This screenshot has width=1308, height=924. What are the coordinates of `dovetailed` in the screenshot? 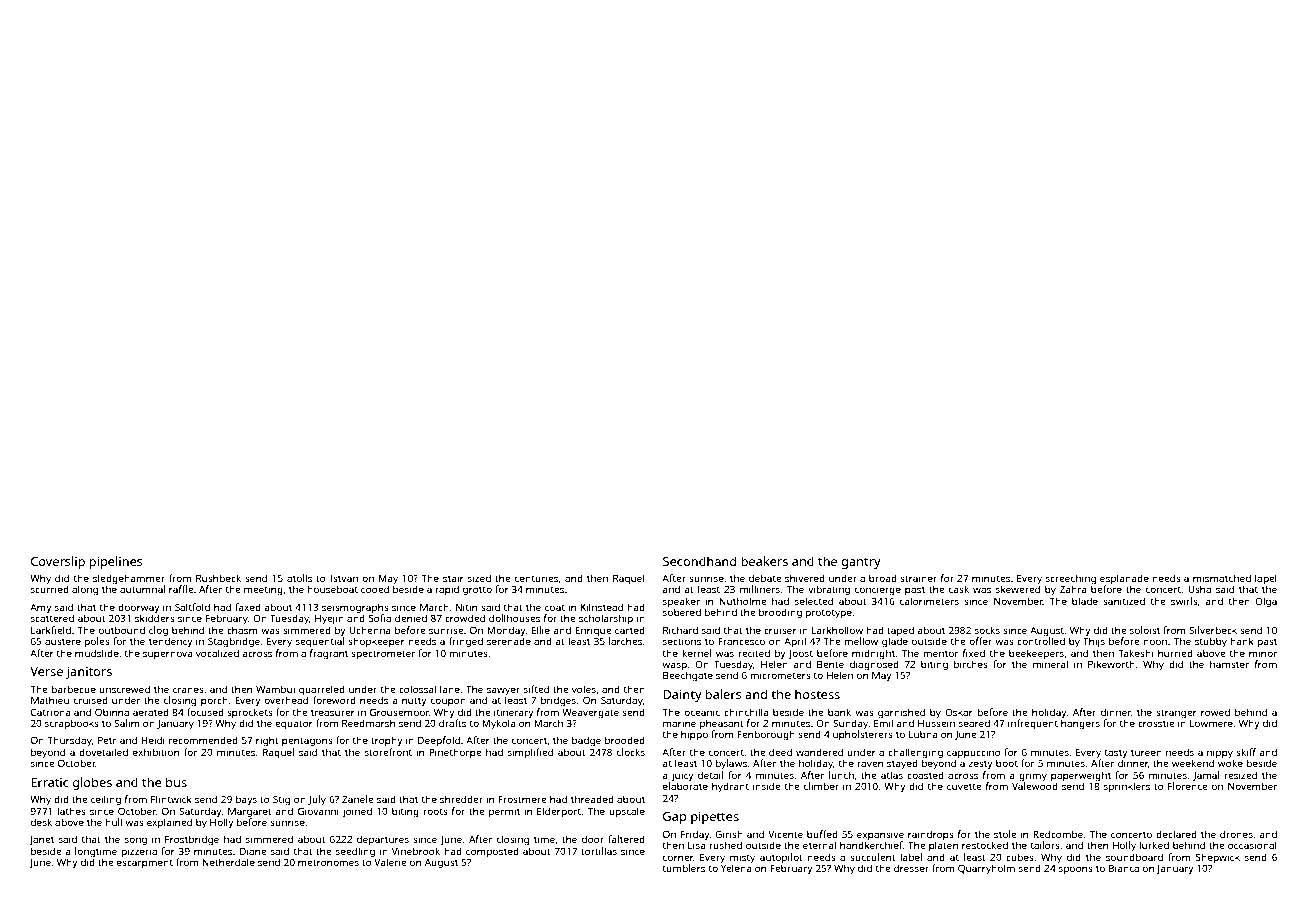 It's located at (103, 752).
